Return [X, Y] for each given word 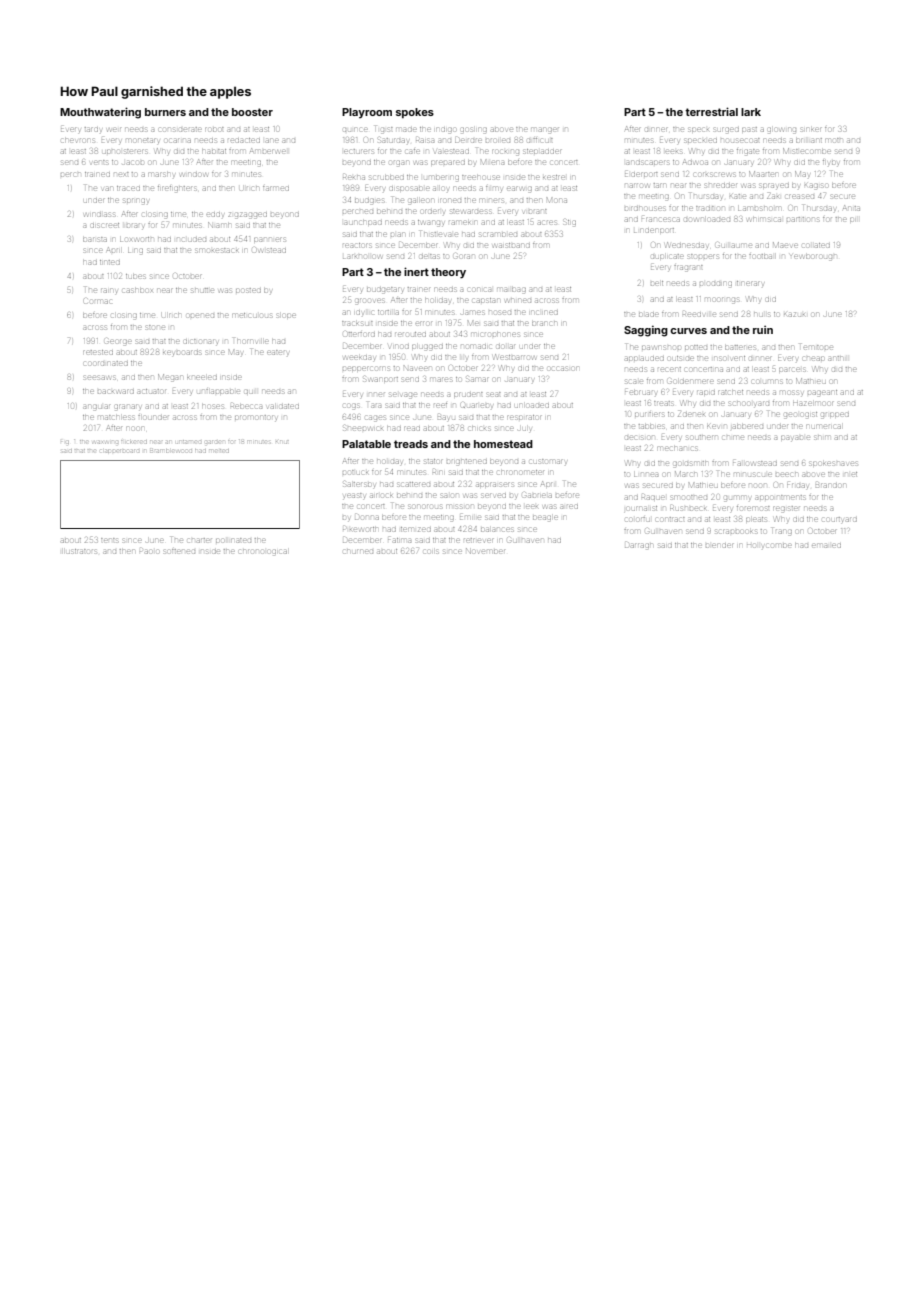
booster [252, 112]
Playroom [367, 113]
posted [248, 290]
